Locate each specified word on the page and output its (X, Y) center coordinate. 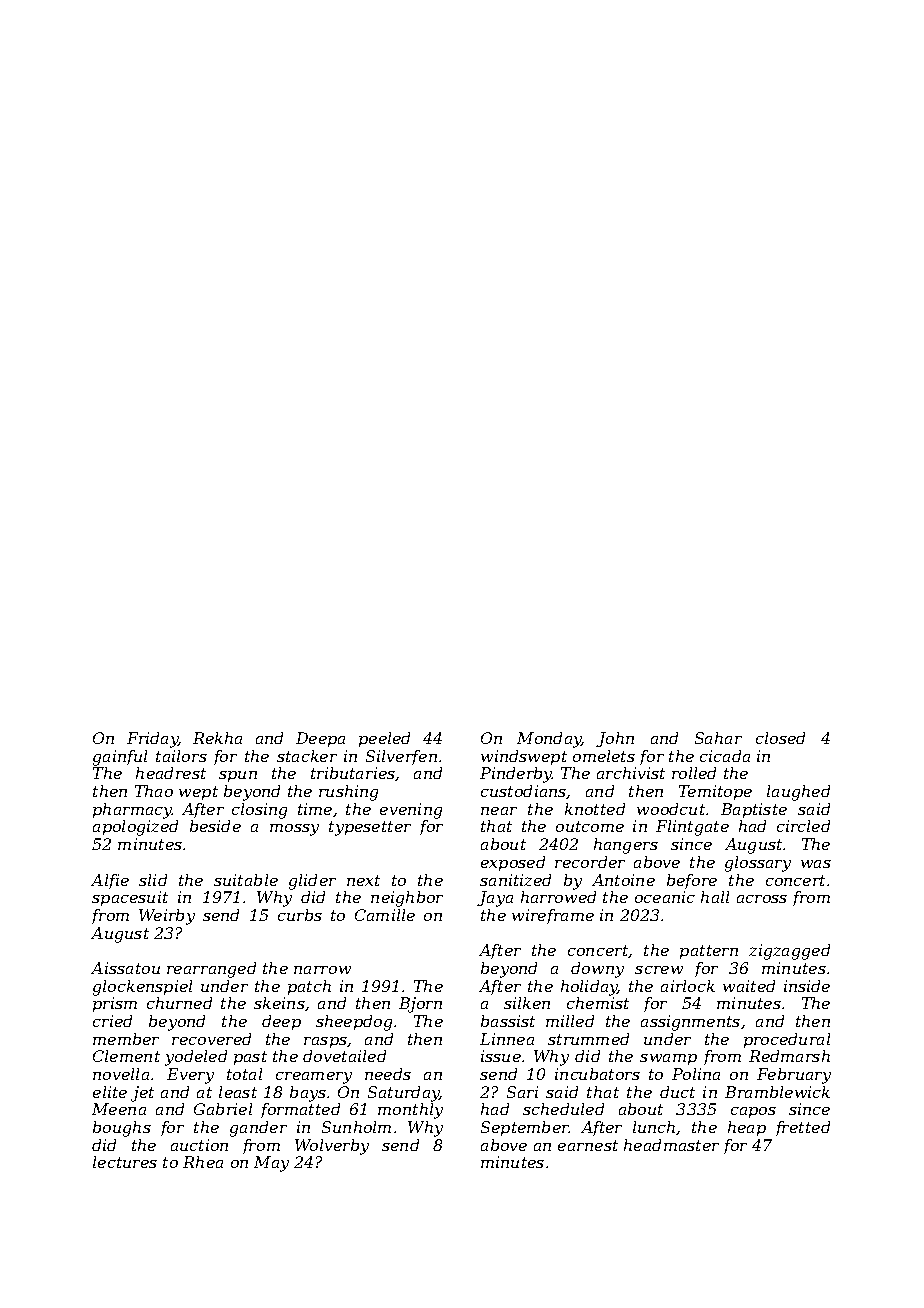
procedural (787, 1040)
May (271, 1164)
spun (238, 776)
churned (179, 1003)
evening (411, 811)
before (692, 881)
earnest (588, 1145)
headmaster (671, 1145)
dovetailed (344, 1056)
